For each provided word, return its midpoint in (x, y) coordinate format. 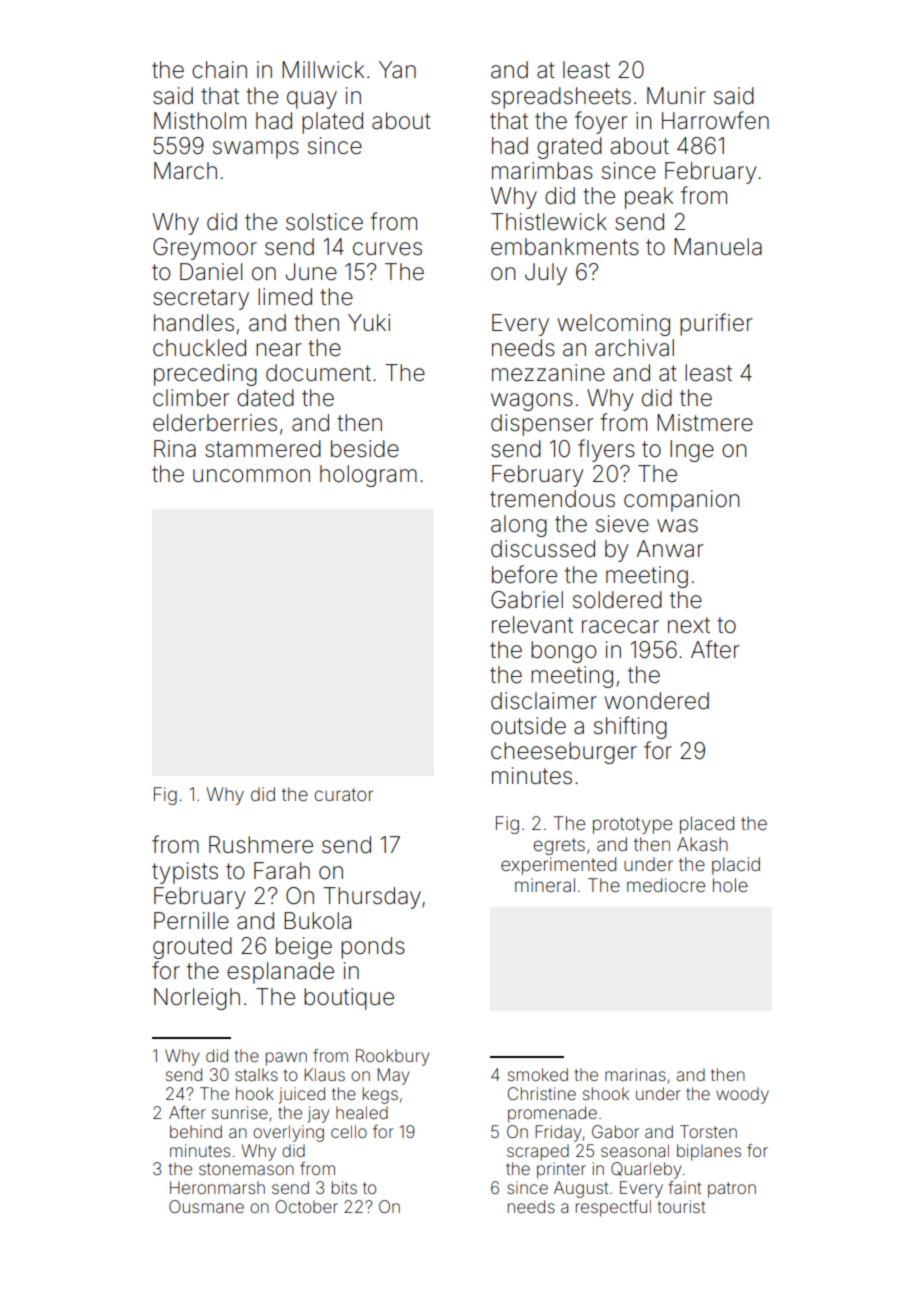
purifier (716, 324)
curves (387, 249)
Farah (282, 871)
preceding (205, 375)
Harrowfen (715, 120)
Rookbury (392, 1057)
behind (196, 1131)
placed (707, 825)
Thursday (372, 898)
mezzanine (548, 373)
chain (219, 70)
